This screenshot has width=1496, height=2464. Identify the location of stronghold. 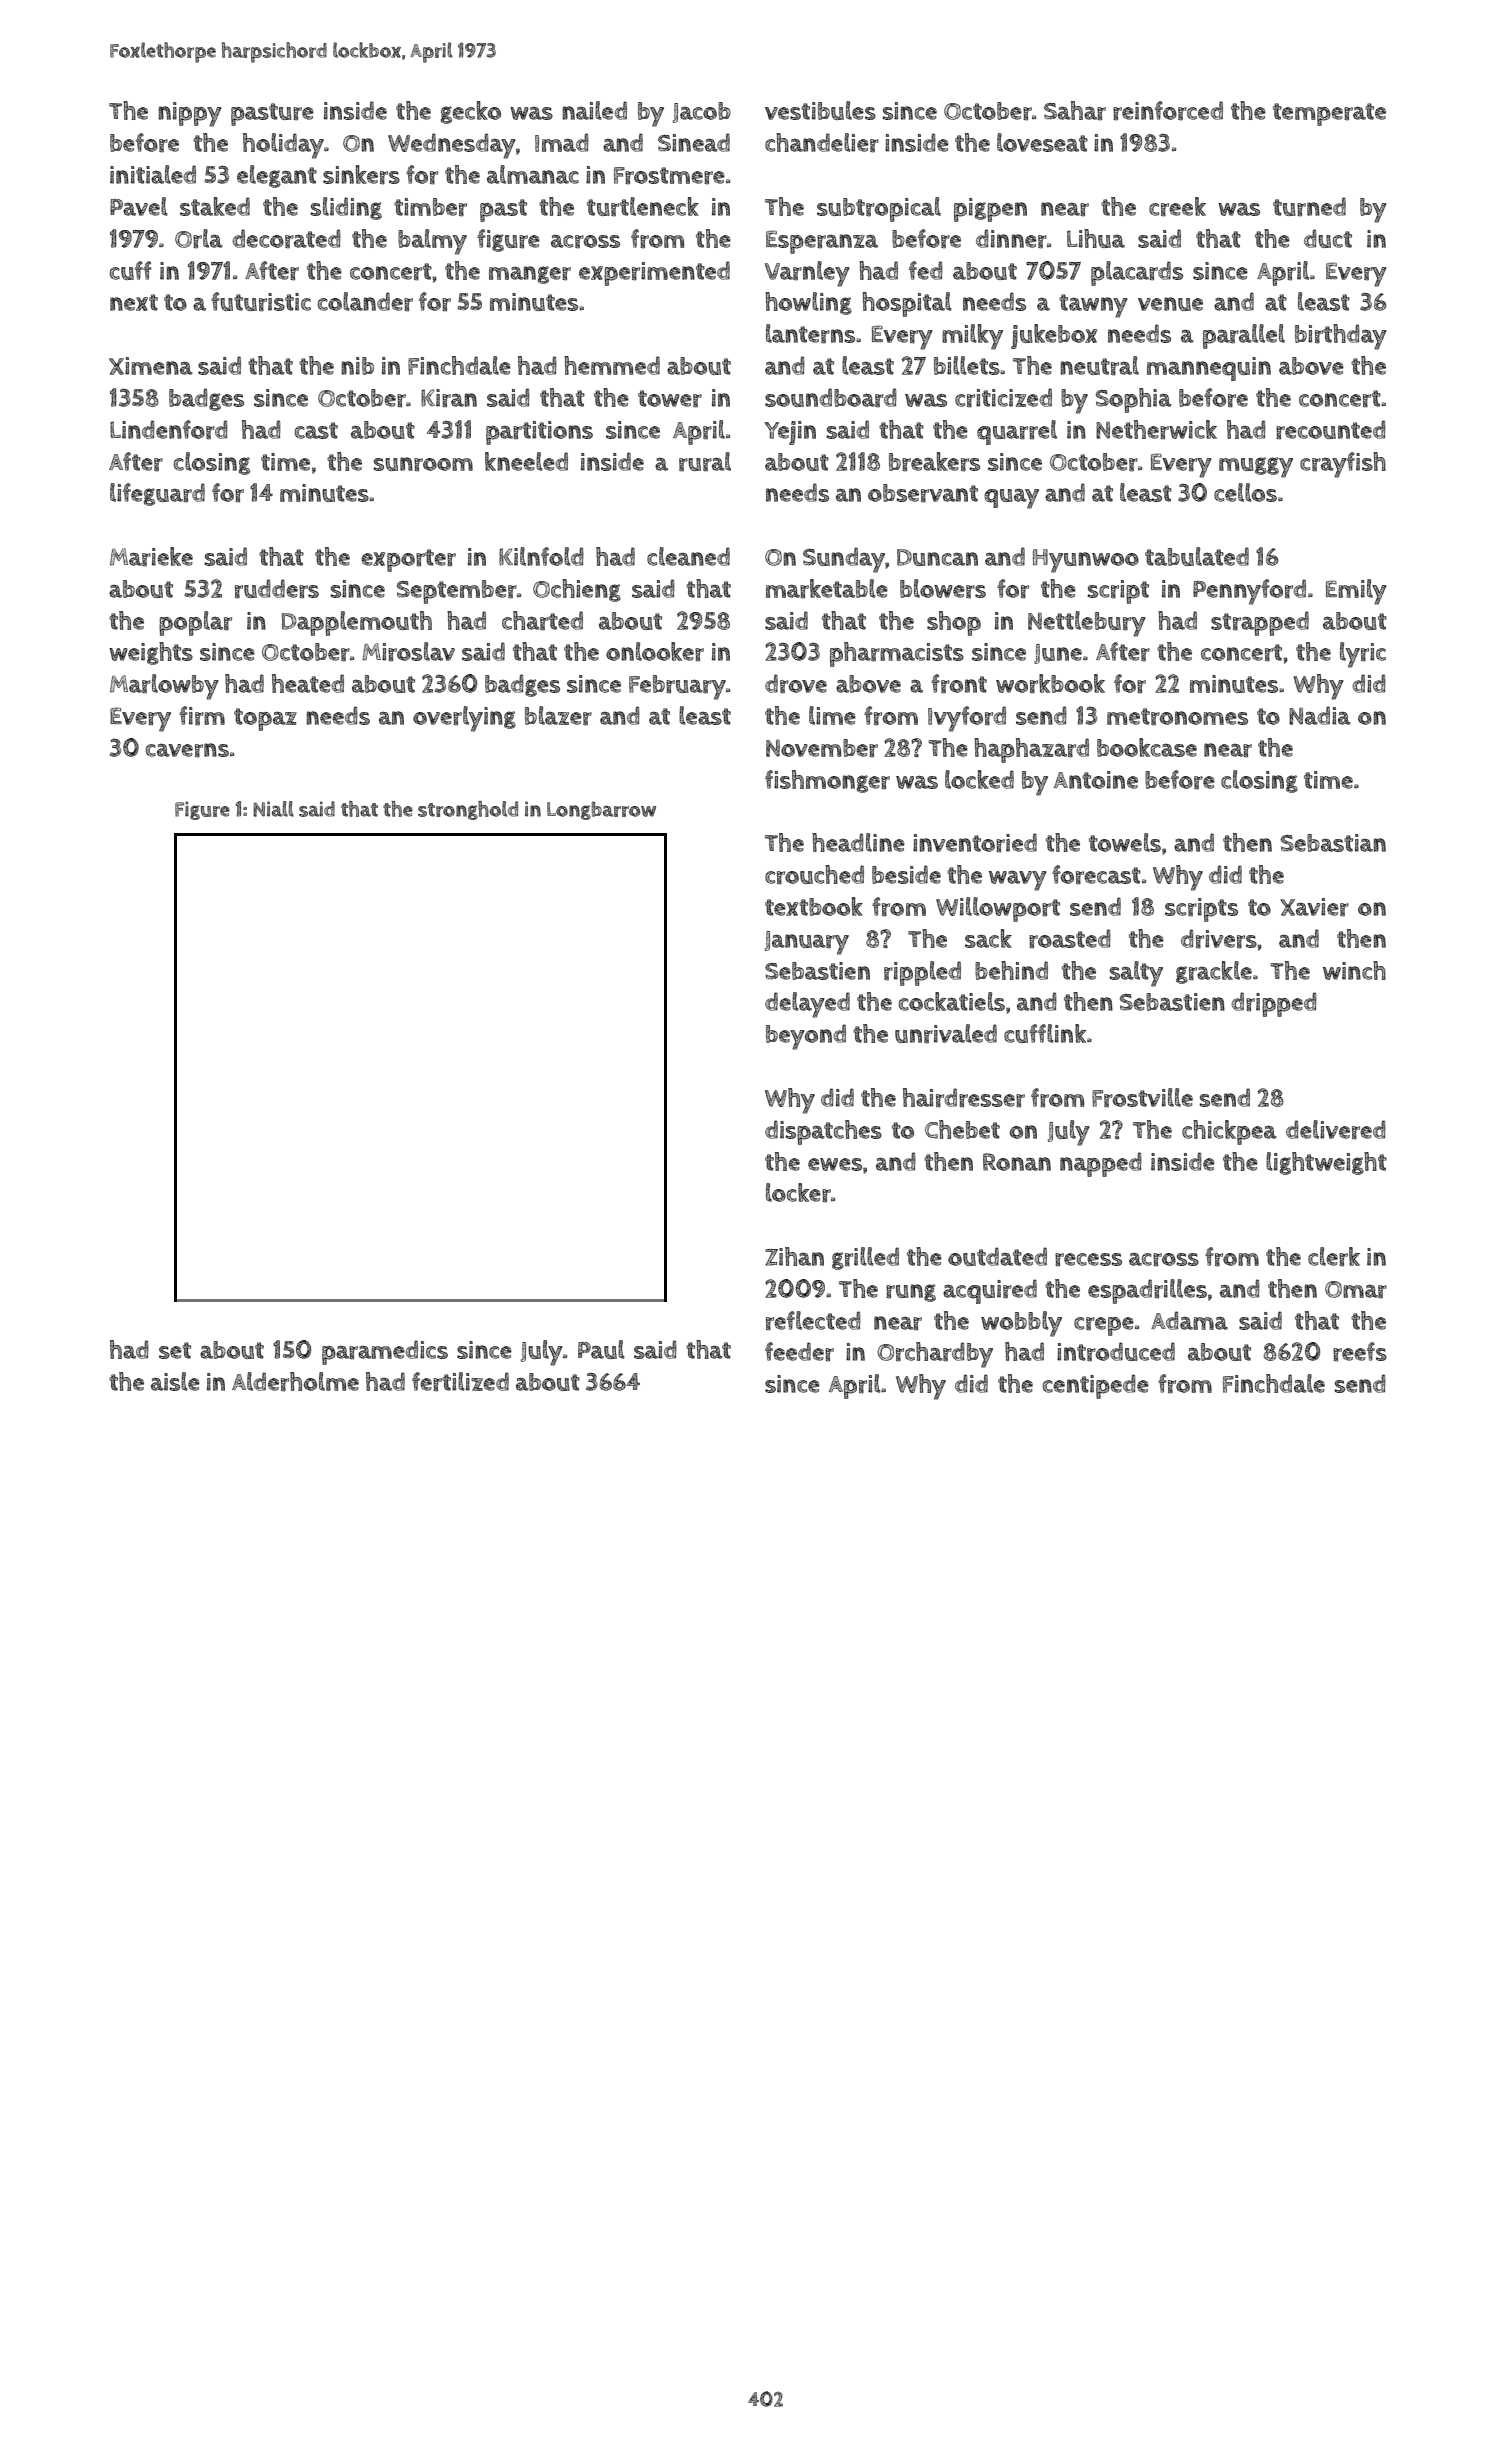
(468, 810).
